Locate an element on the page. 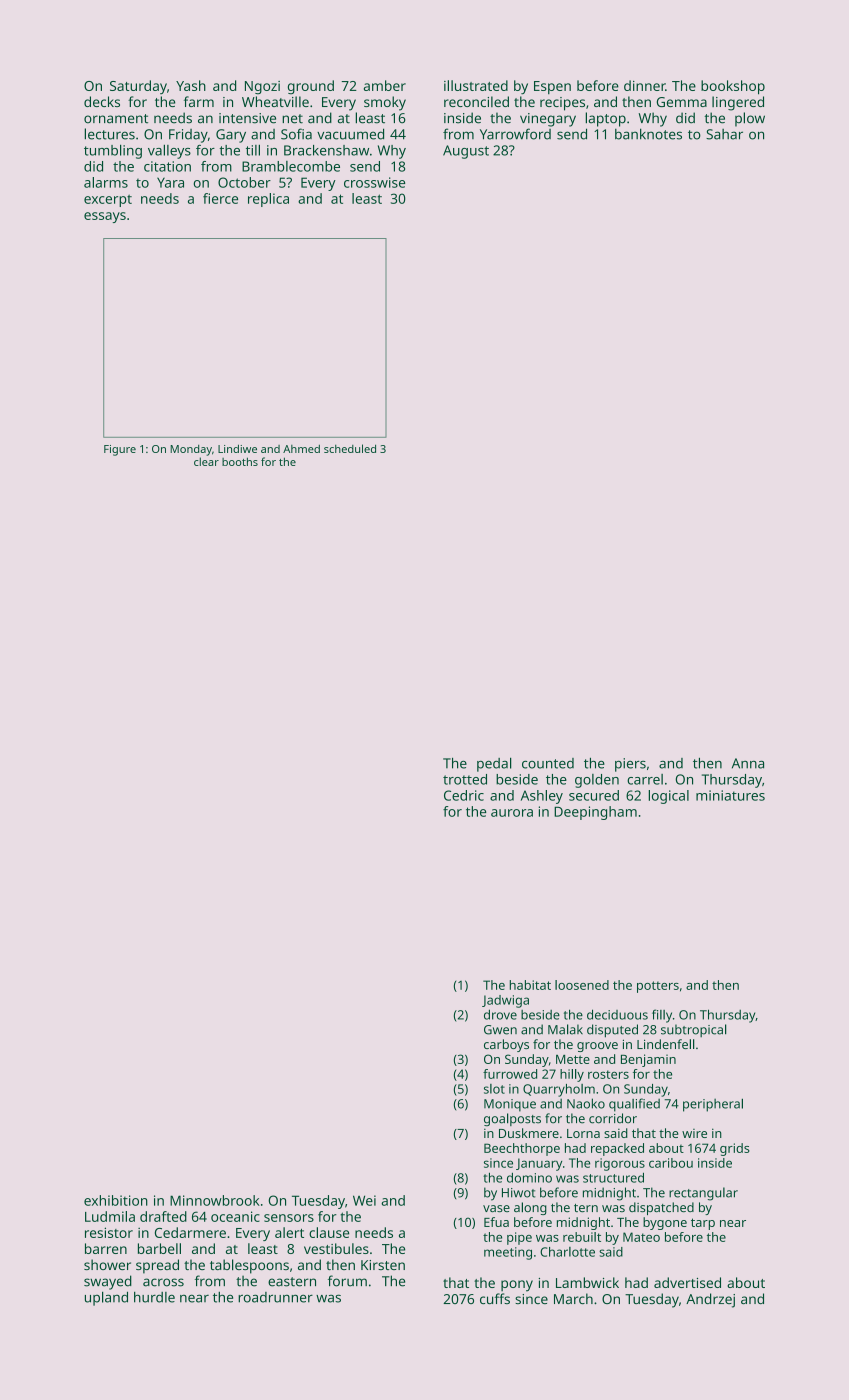 This image has height=1400, width=849. Figure is located at coordinates (120, 450).
